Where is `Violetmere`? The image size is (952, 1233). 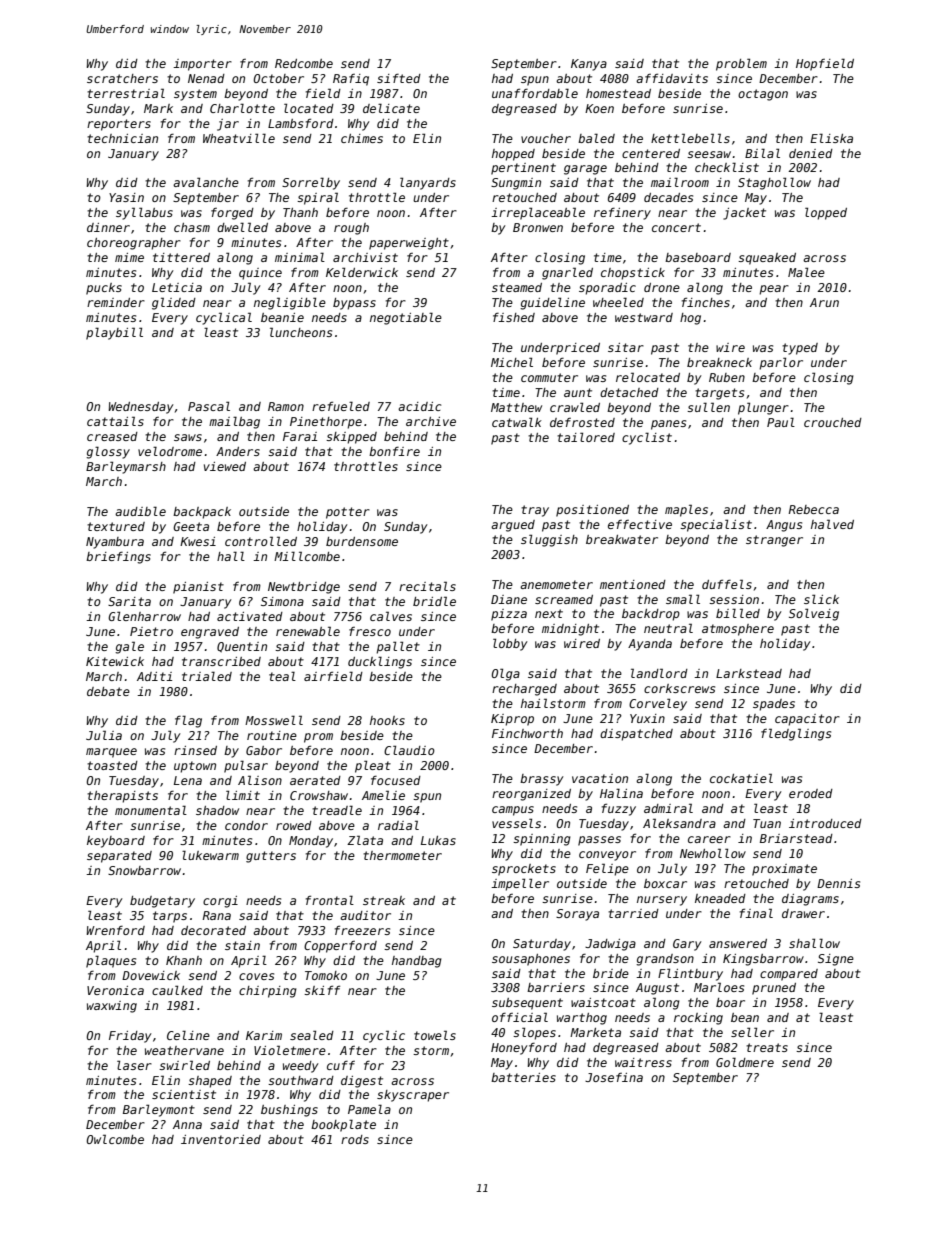 Violetmere is located at coordinates (290, 1050).
